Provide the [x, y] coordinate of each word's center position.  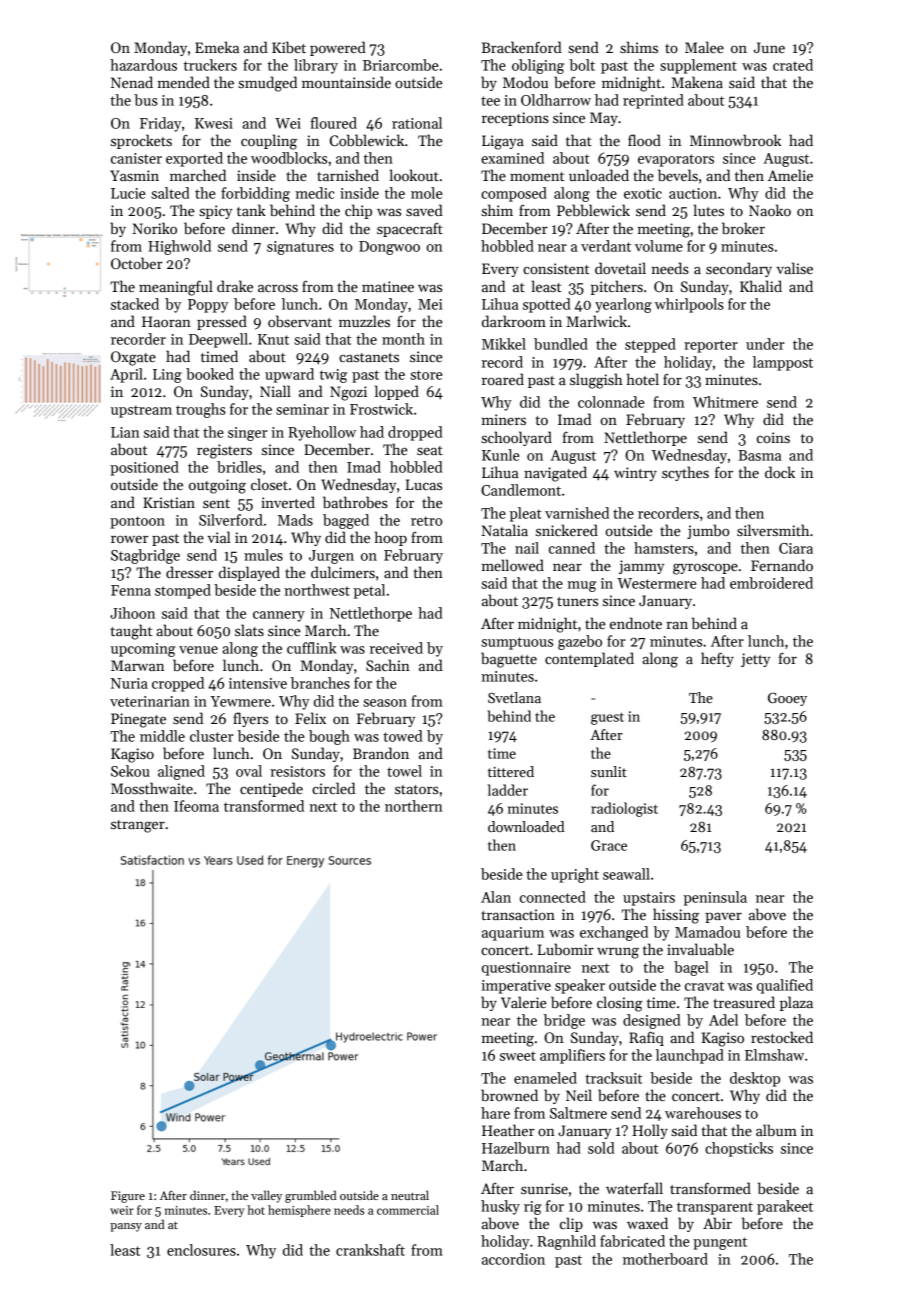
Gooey [787, 699]
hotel [643, 379]
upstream [141, 411]
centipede [271, 789]
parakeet [785, 1207]
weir [122, 1210]
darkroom [514, 321]
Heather [508, 1130]
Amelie [790, 175]
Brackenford [522, 47]
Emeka [217, 47]
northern [414, 806]
